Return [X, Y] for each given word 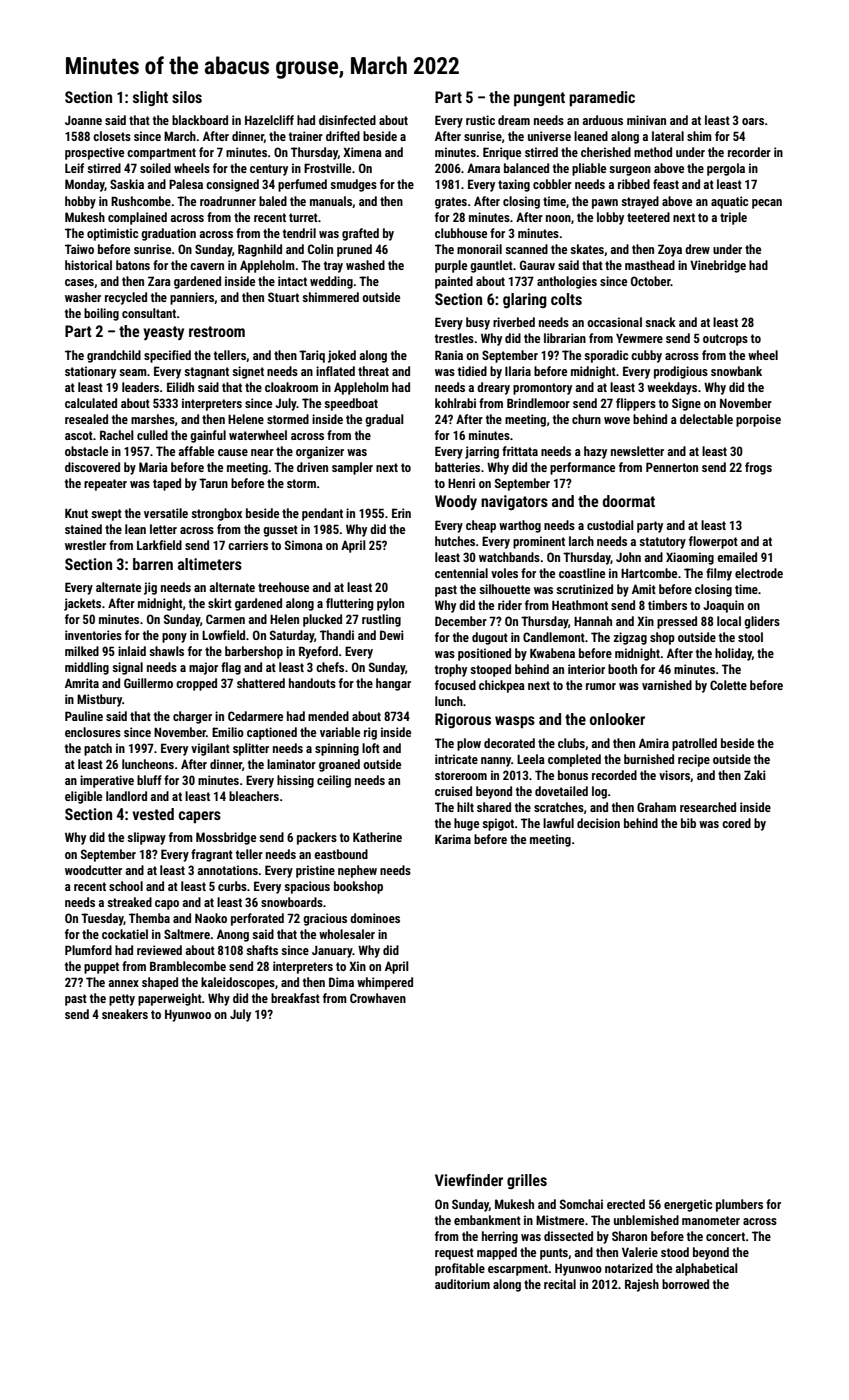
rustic [480, 120]
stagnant [206, 373]
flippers [636, 404]
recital [560, 1284]
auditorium [462, 1284]
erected [626, 1204]
